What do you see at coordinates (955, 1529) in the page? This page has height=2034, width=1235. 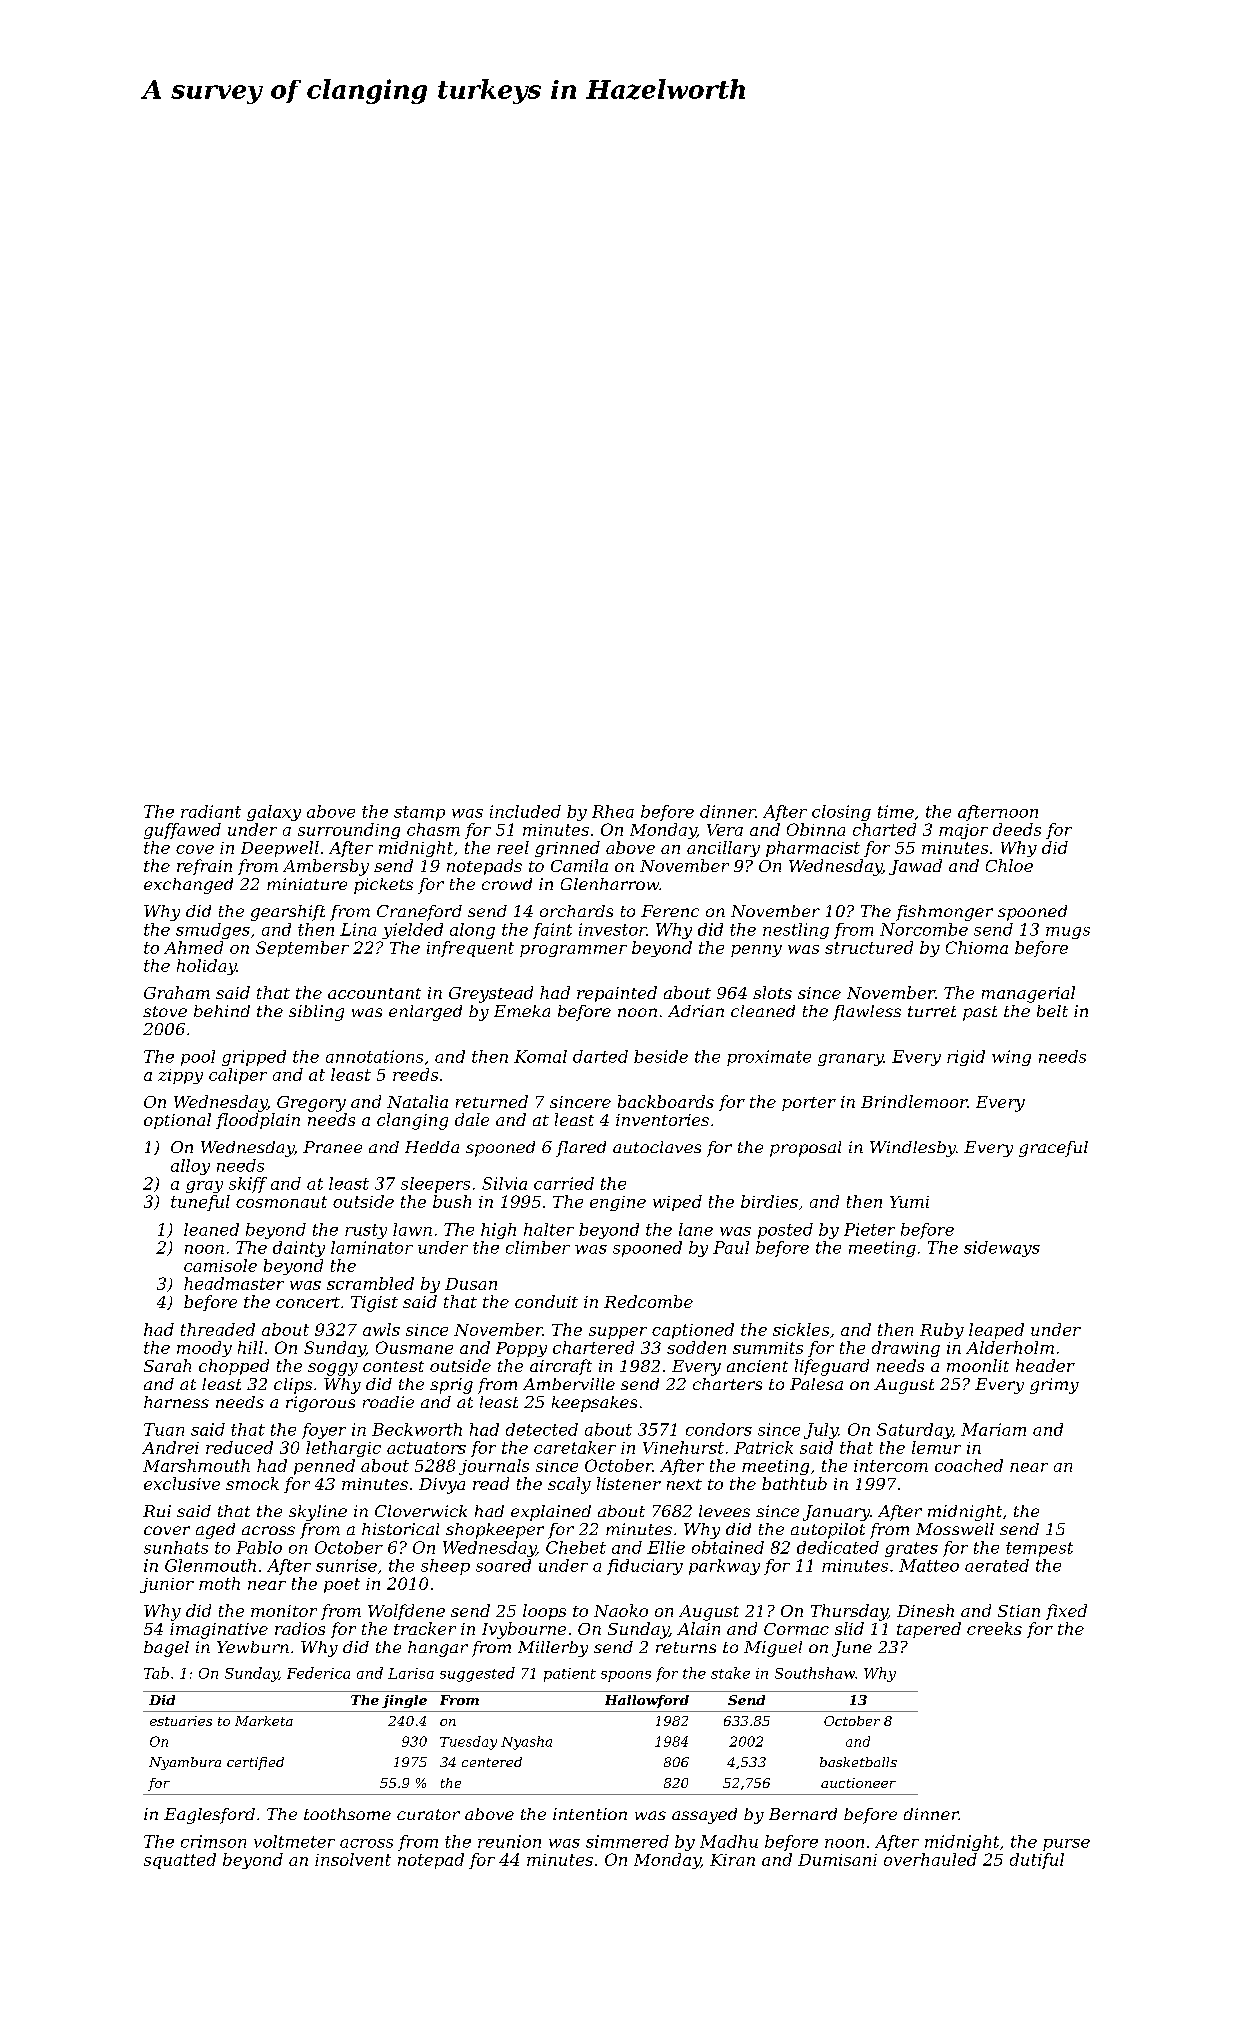 I see `Mosswell` at bounding box center [955, 1529].
